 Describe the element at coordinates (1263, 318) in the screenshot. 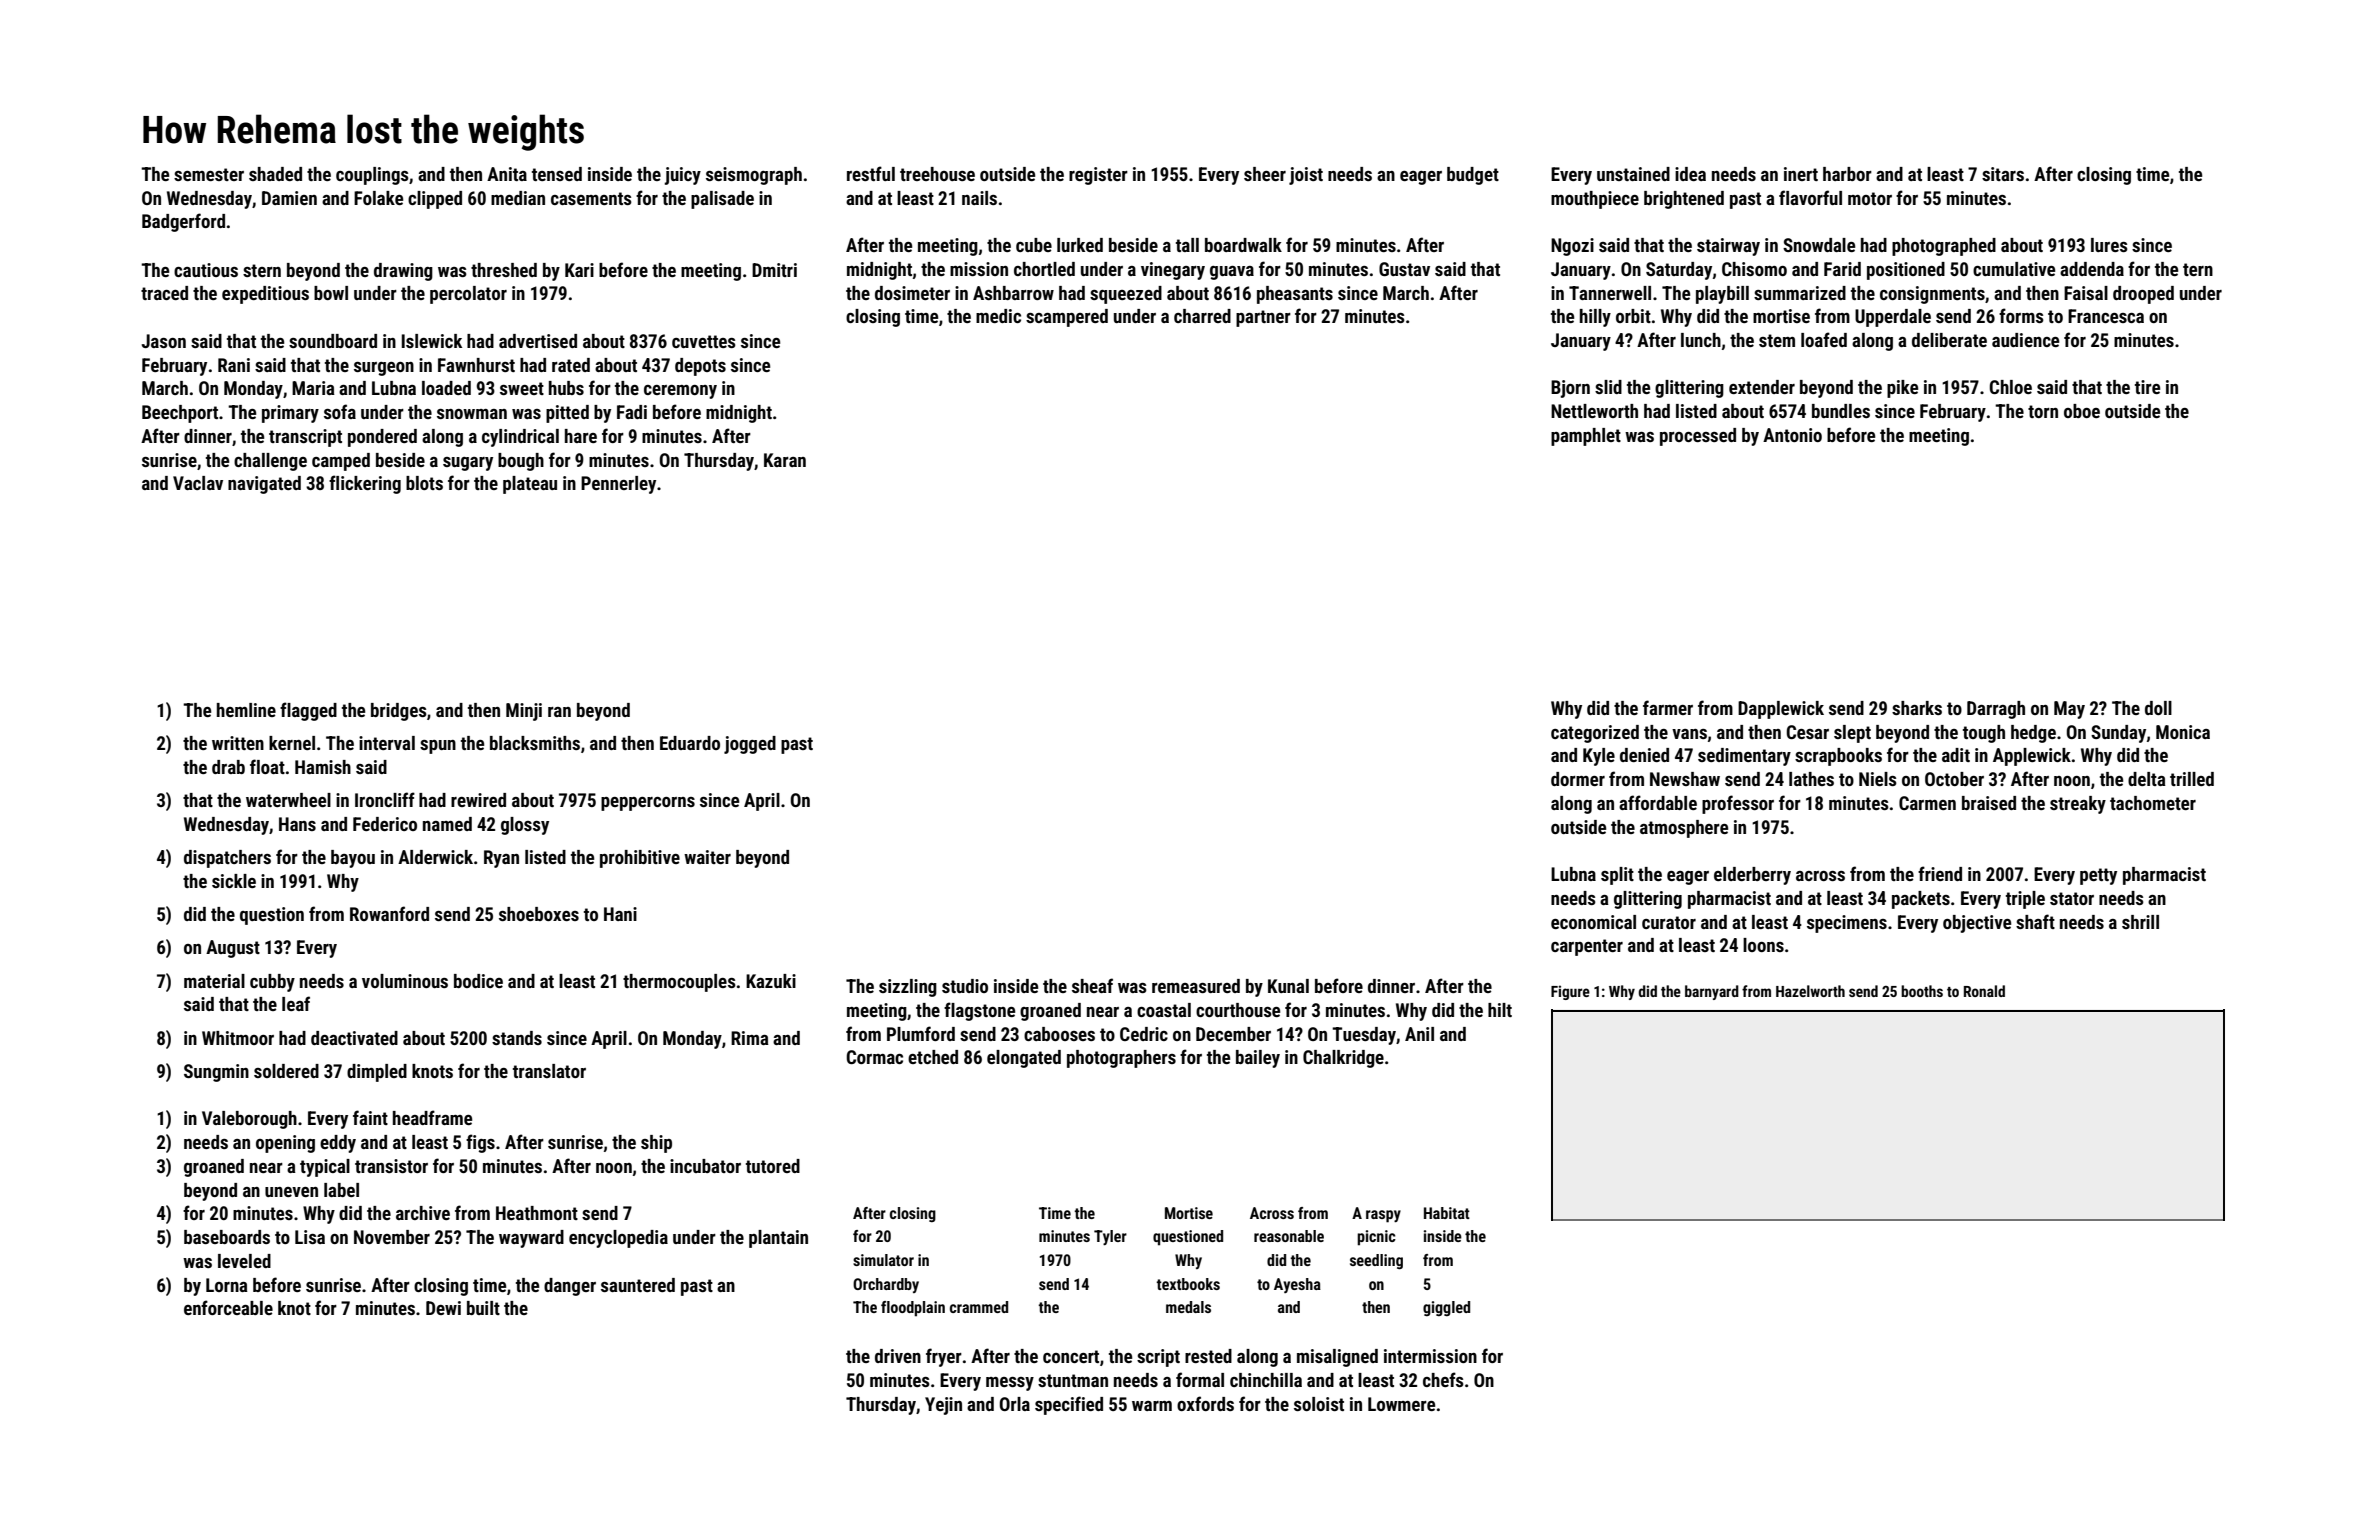

I see `partner` at that location.
